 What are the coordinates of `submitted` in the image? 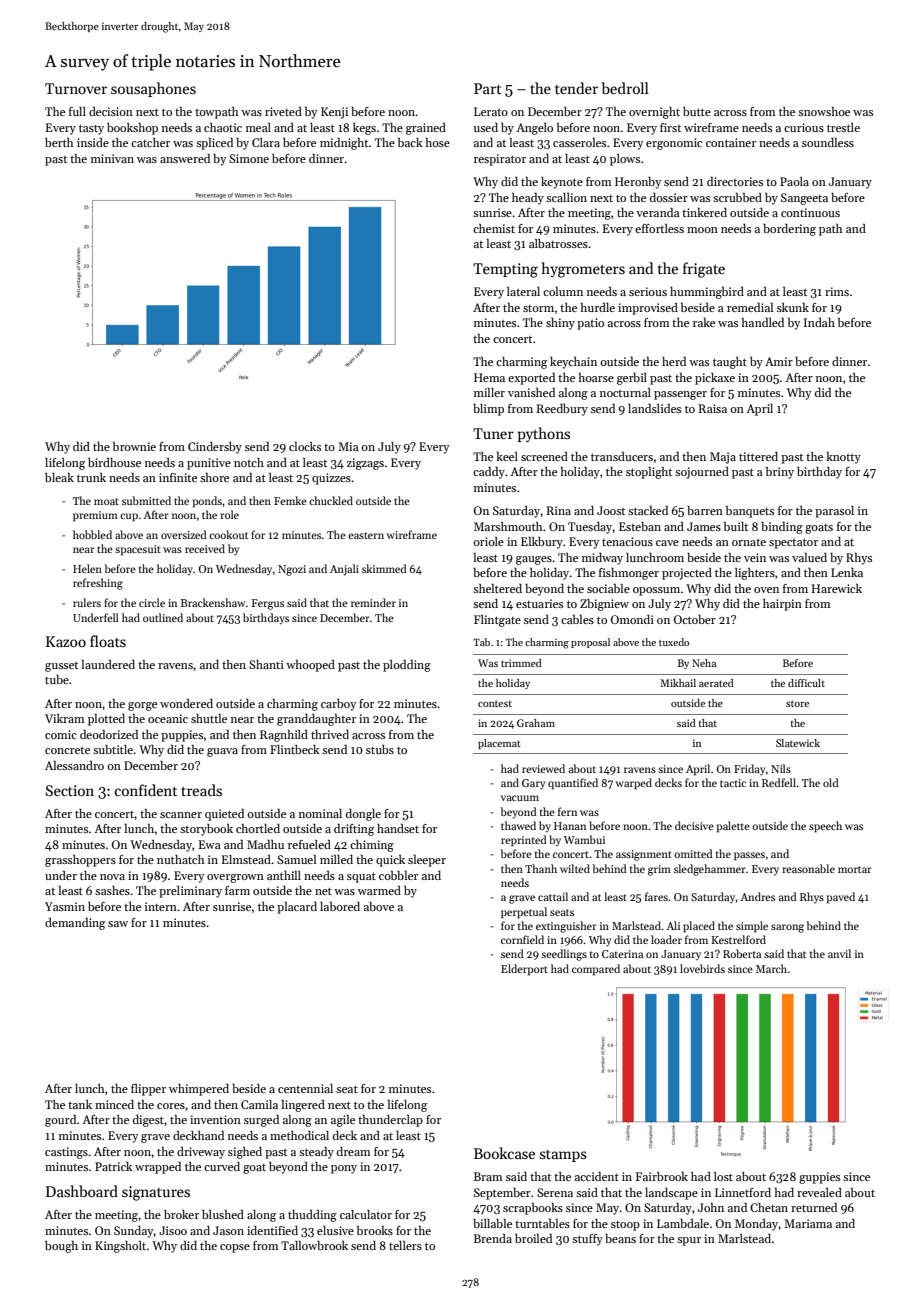 It's located at (146, 500).
